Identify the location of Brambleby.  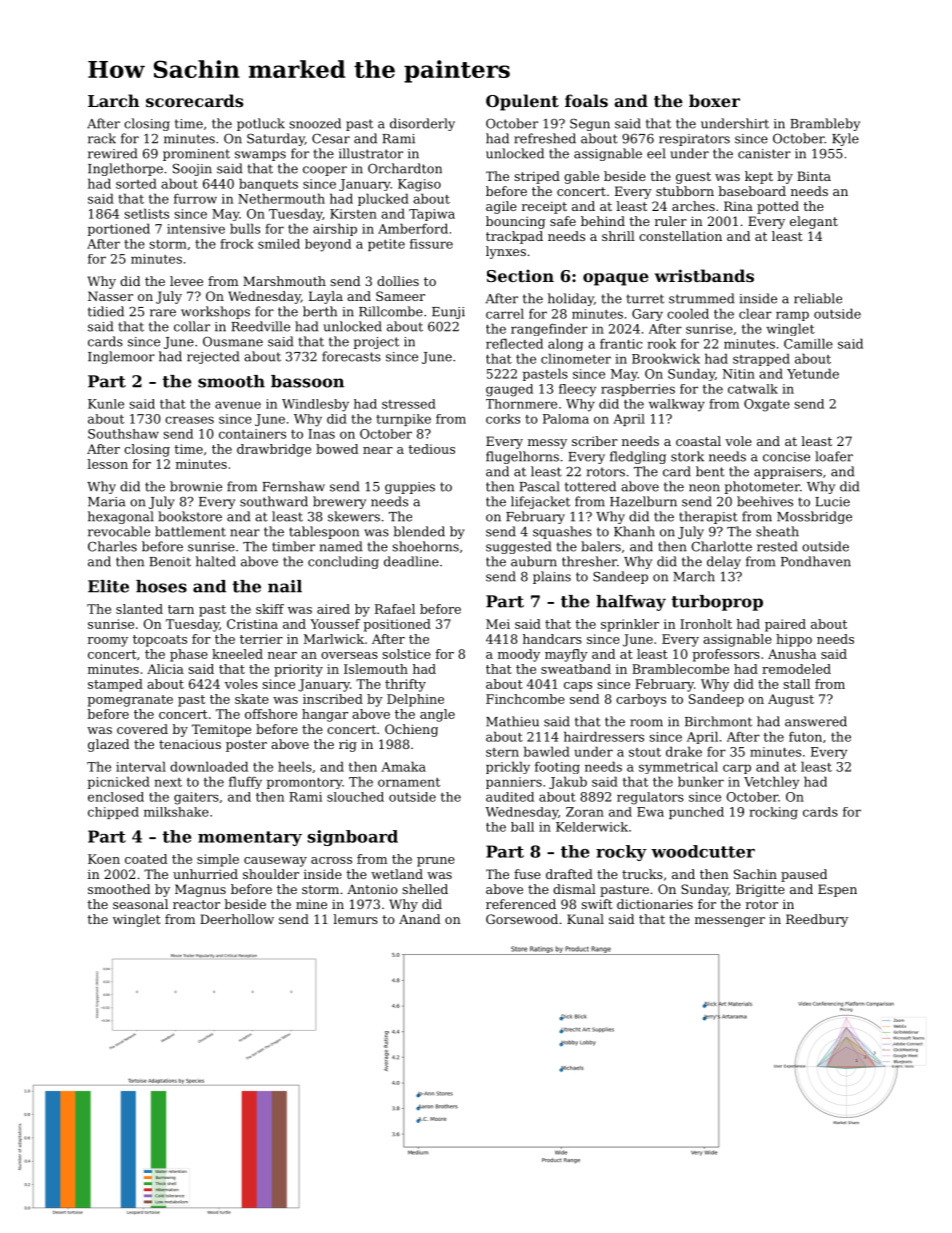
(825, 124).
